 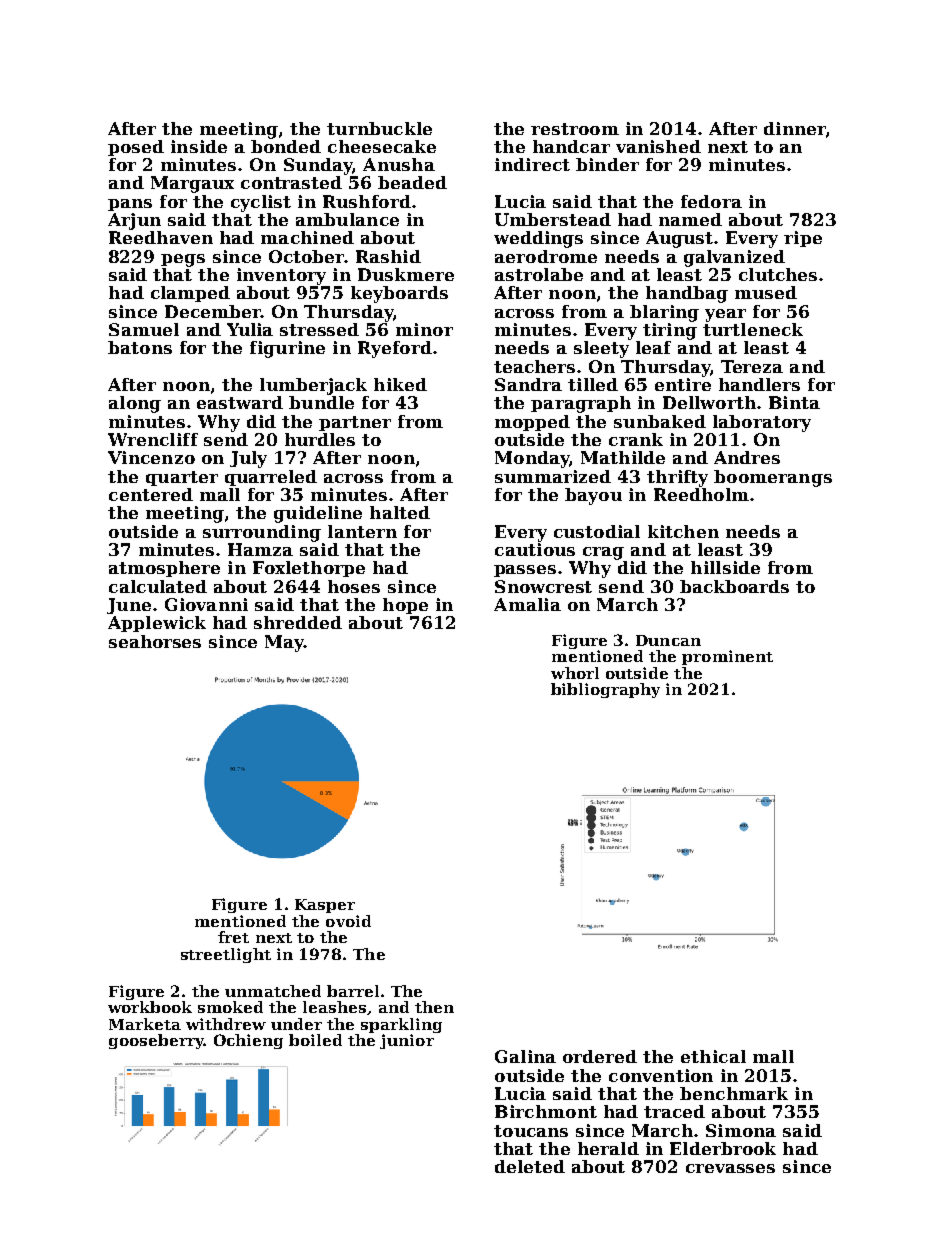 I want to click on clutches, so click(x=778, y=274).
